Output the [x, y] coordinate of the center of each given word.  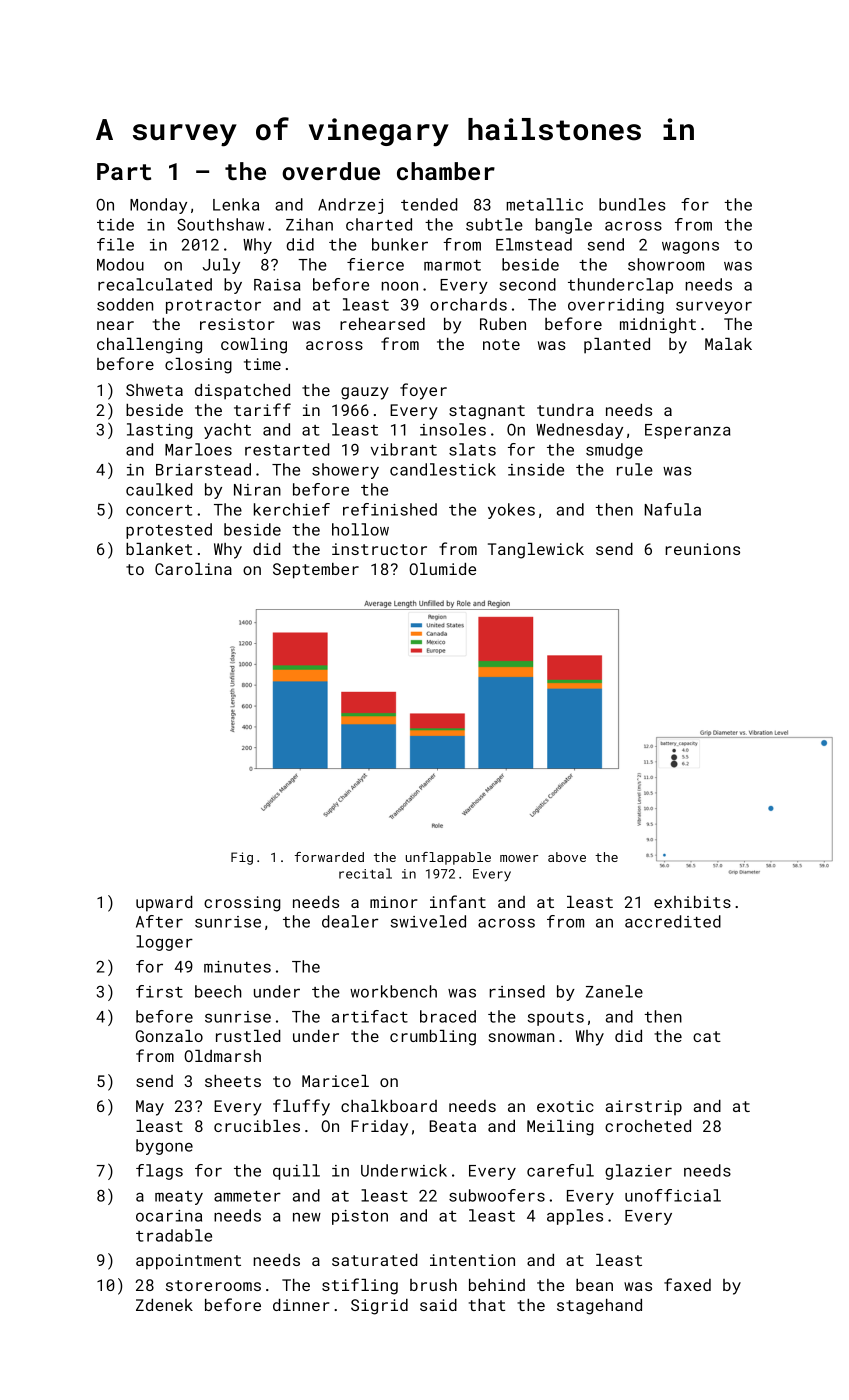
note [501, 344]
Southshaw [220, 224]
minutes [237, 967]
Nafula [673, 509]
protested [169, 531]
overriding [616, 306]
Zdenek [164, 1305]
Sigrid [379, 1307]
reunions [702, 549]
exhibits [692, 902]
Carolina [193, 569]
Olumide [442, 569]
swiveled [428, 921]
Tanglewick [536, 551]
